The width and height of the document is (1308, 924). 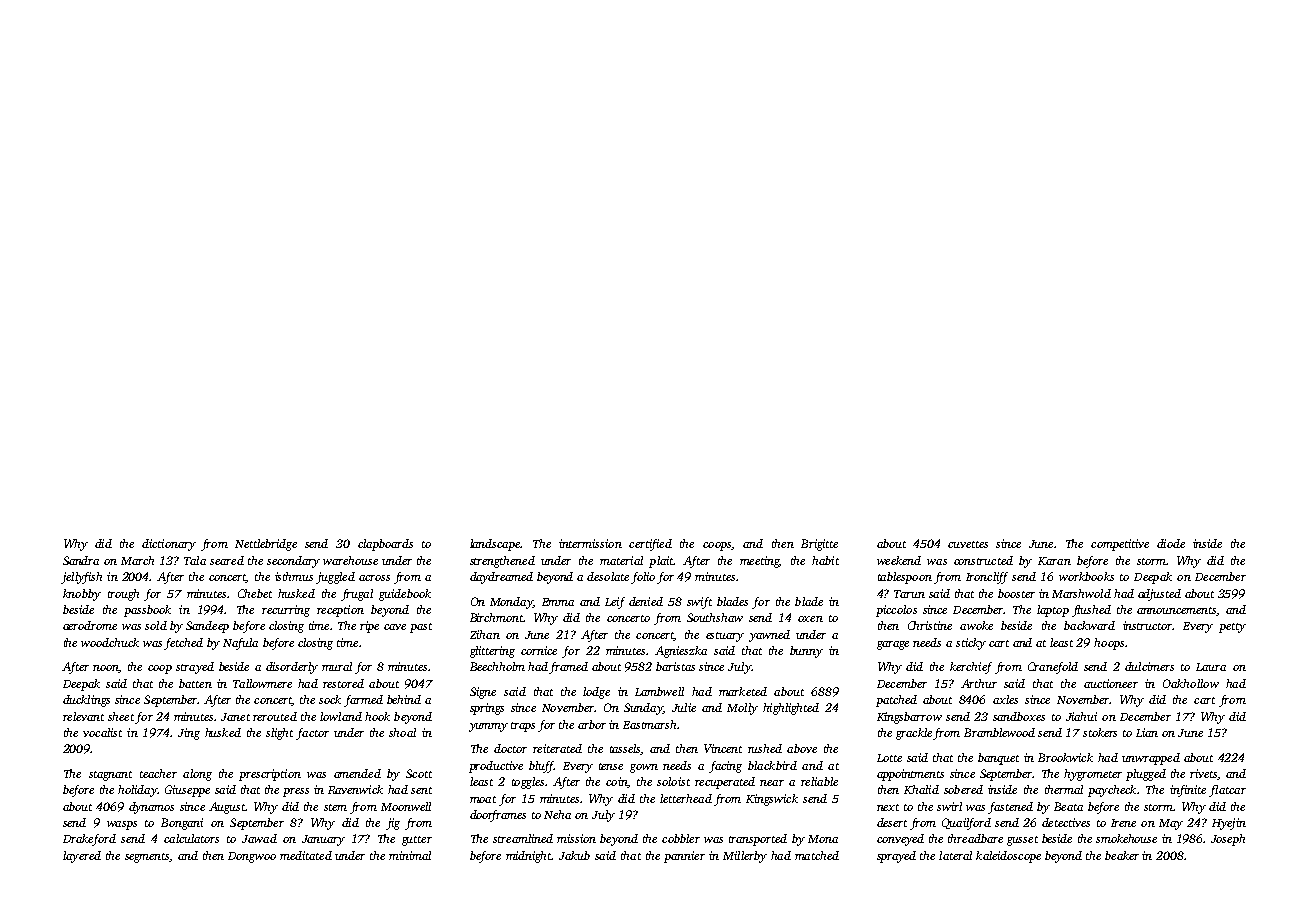 I want to click on January, so click(x=323, y=840).
